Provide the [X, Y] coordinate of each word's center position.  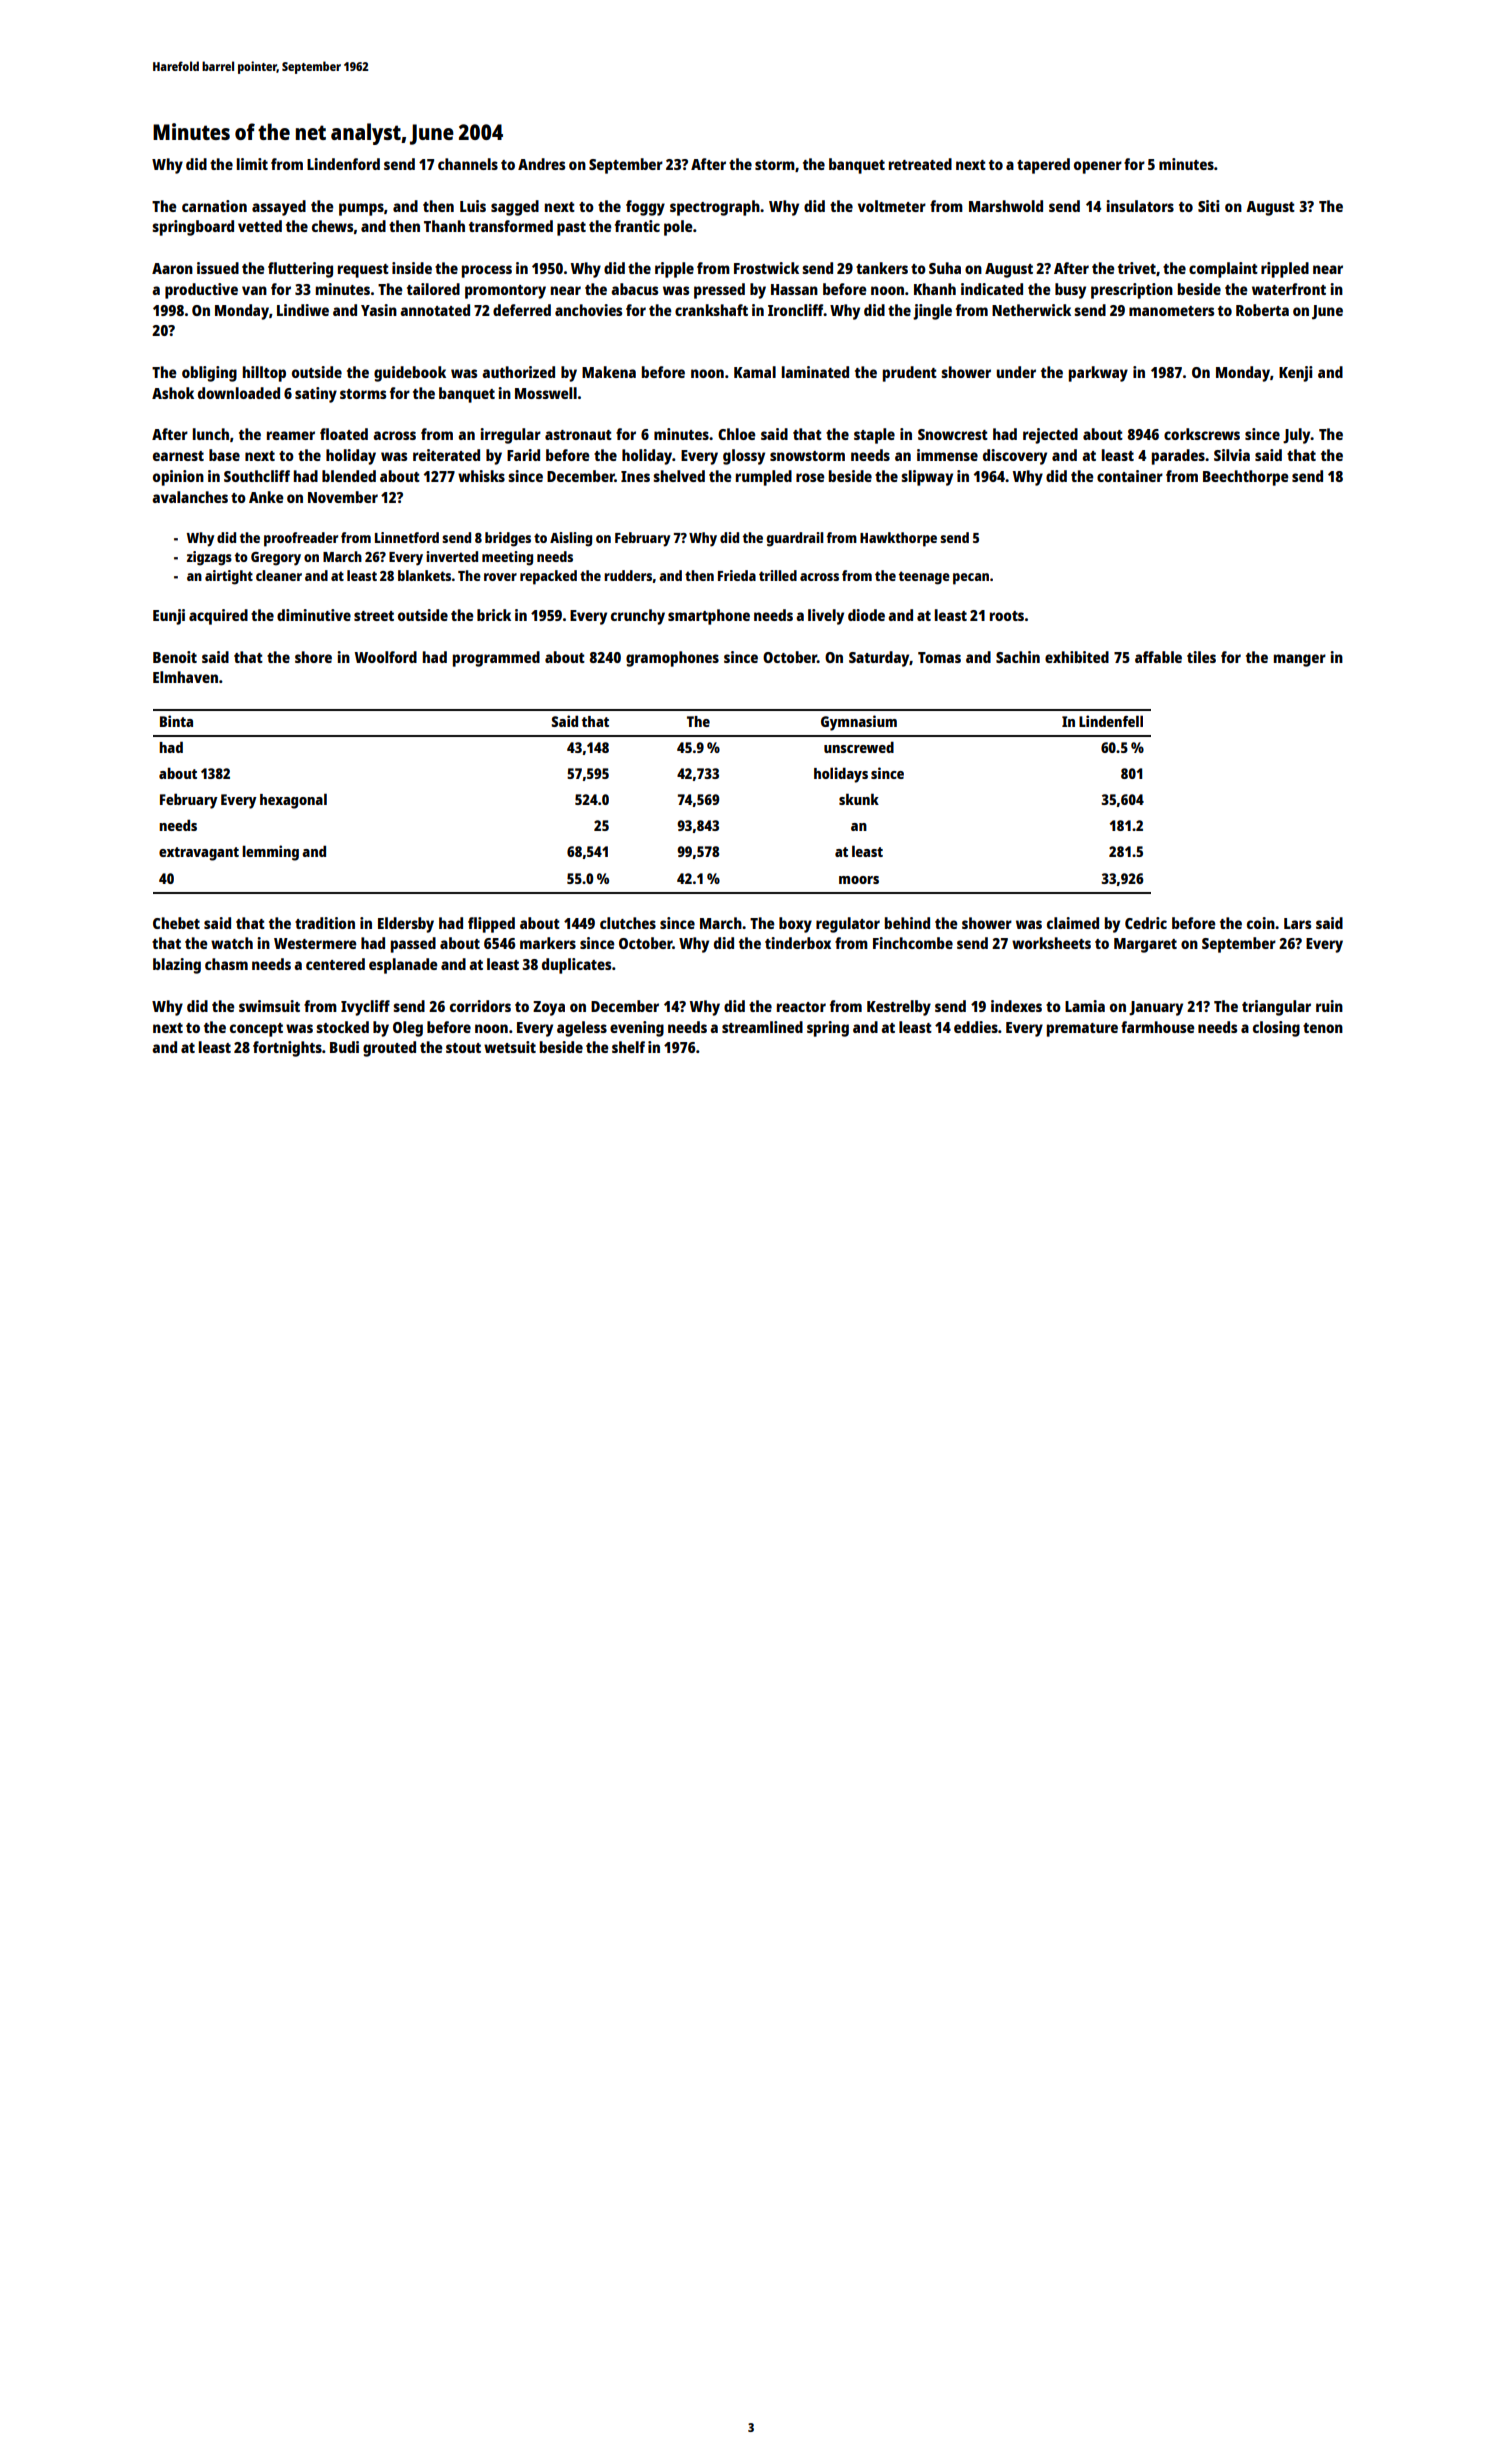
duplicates [576, 966]
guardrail [795, 539]
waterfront [1289, 289]
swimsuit [269, 1006]
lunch [211, 434]
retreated [920, 164]
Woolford [386, 657]
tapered [1043, 166]
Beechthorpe [1246, 478]
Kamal [755, 372]
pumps [361, 209]
